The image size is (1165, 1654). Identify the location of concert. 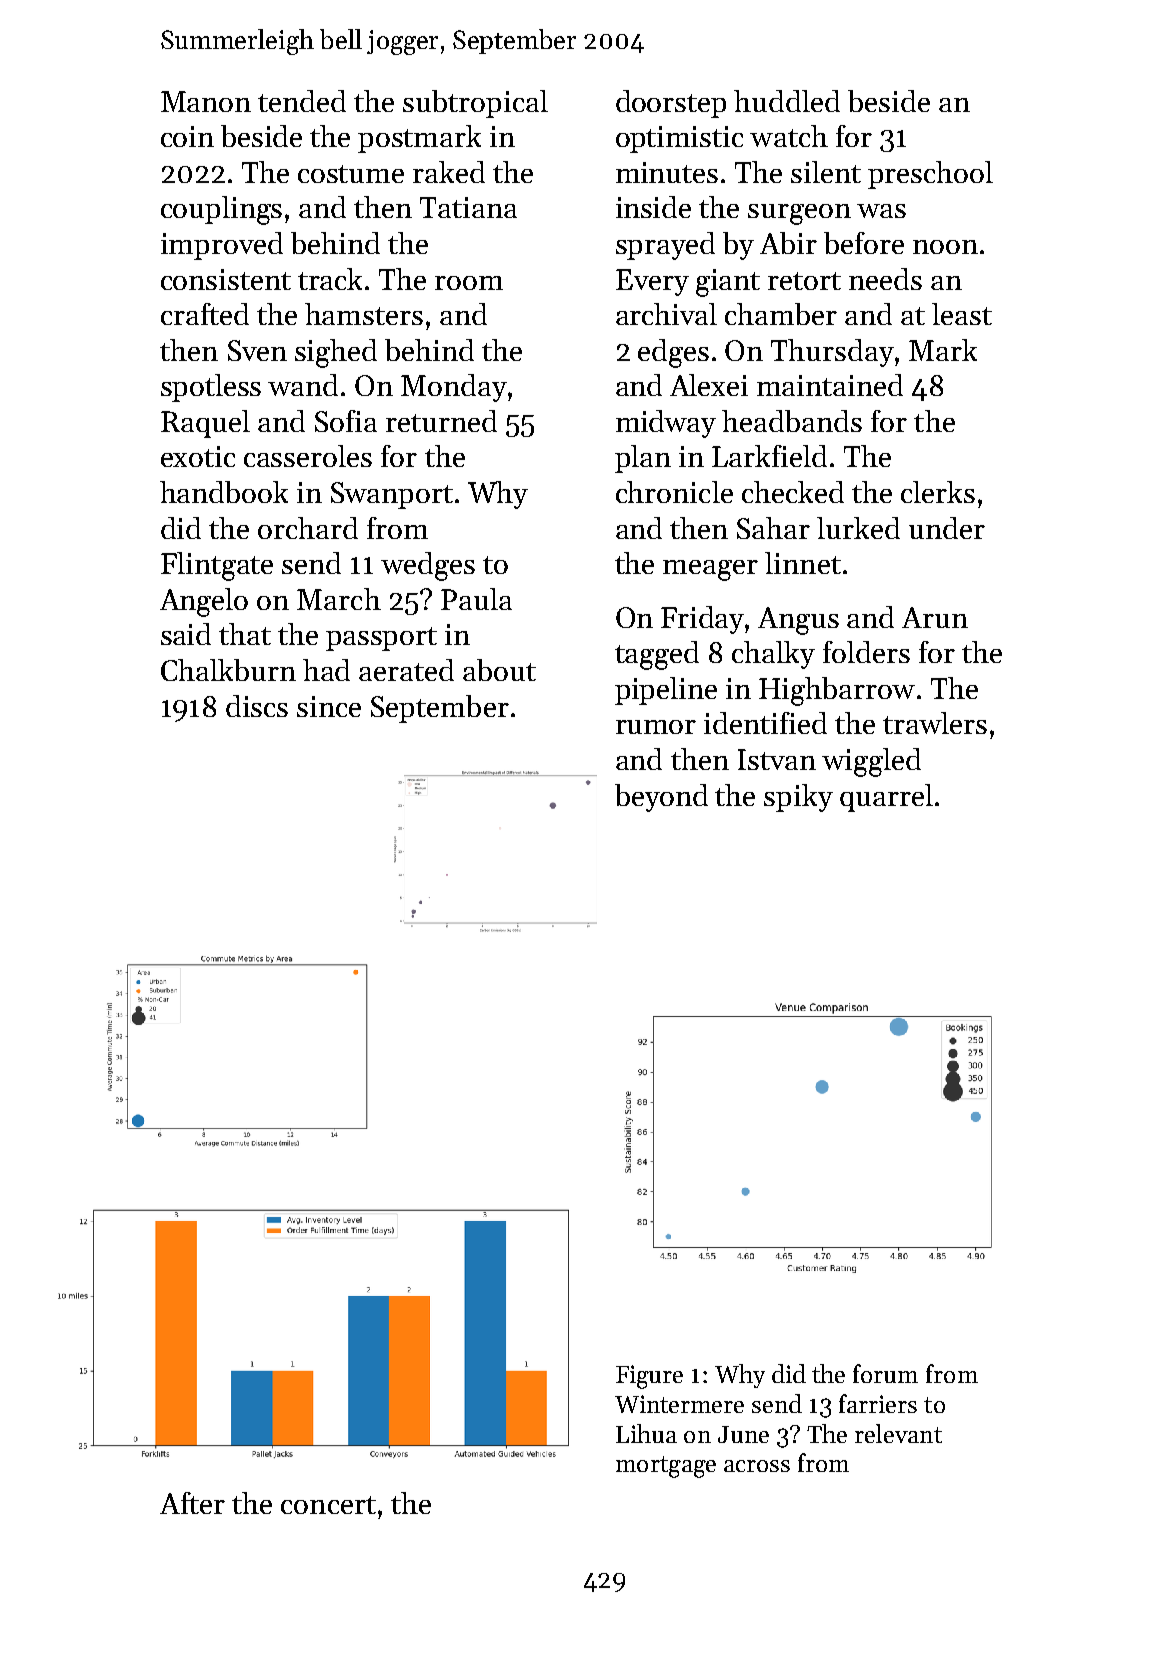
(328, 1505).
